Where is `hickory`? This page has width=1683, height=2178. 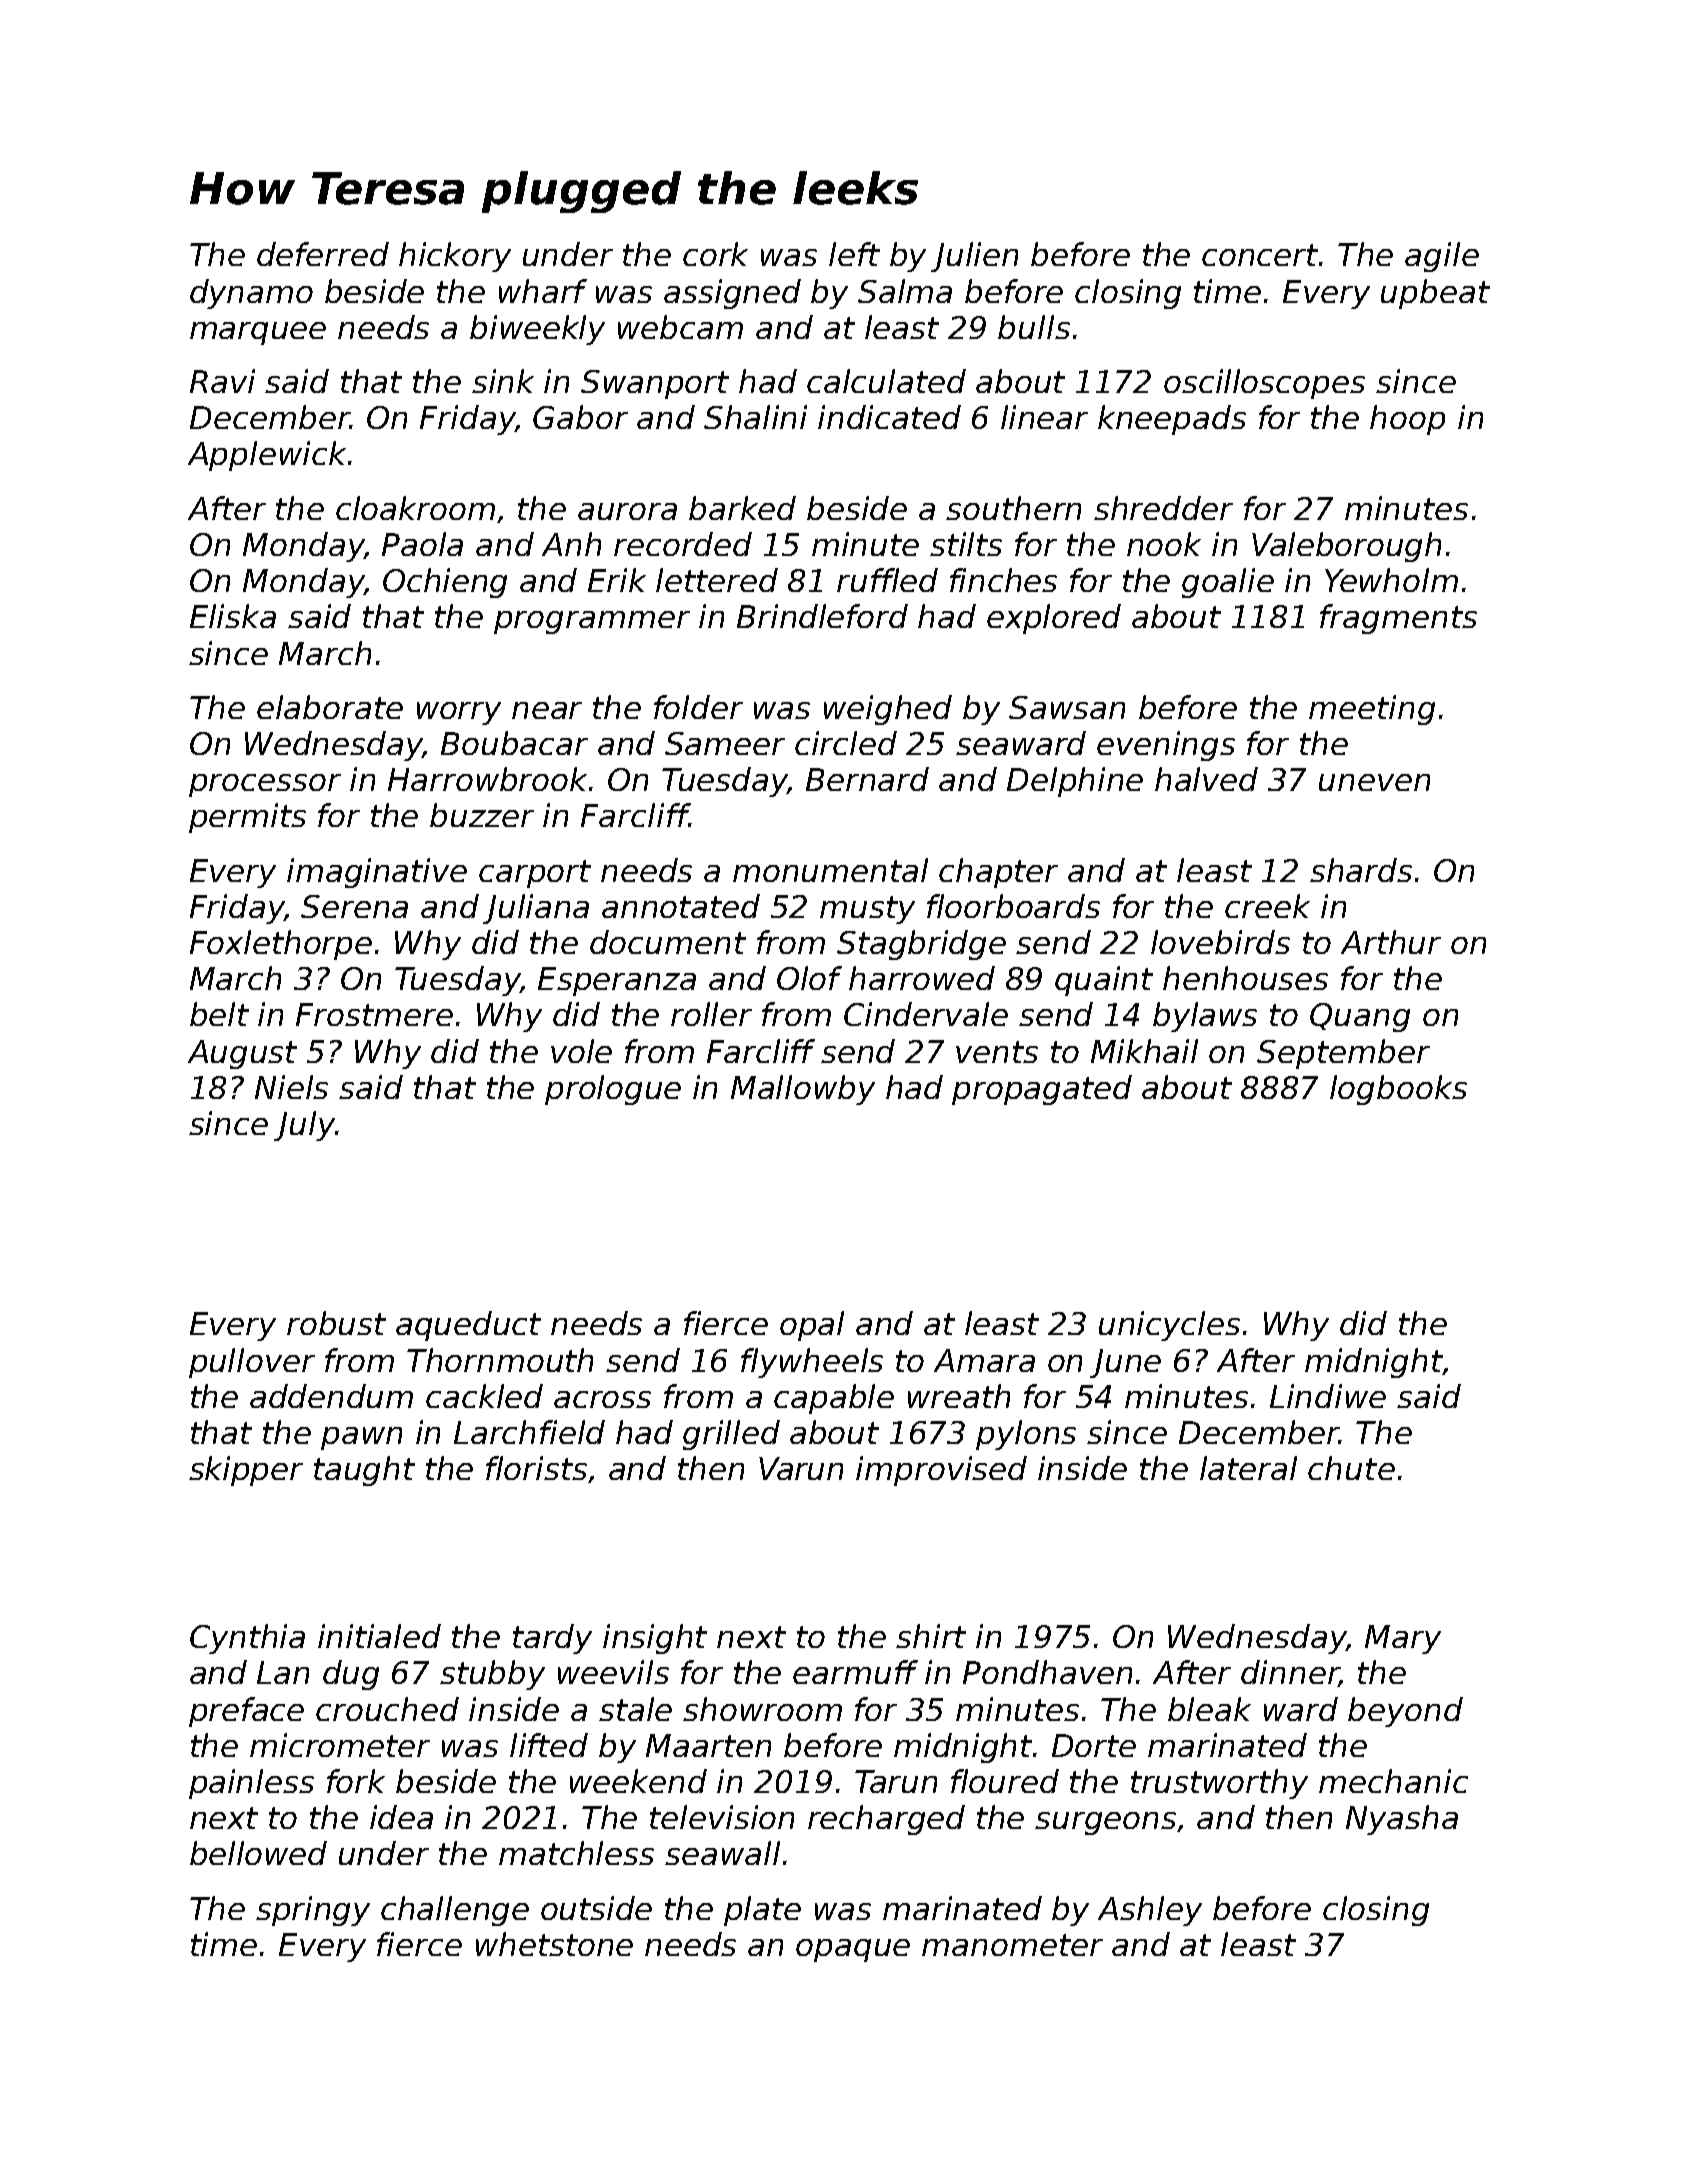 hickory is located at coordinates (455, 257).
